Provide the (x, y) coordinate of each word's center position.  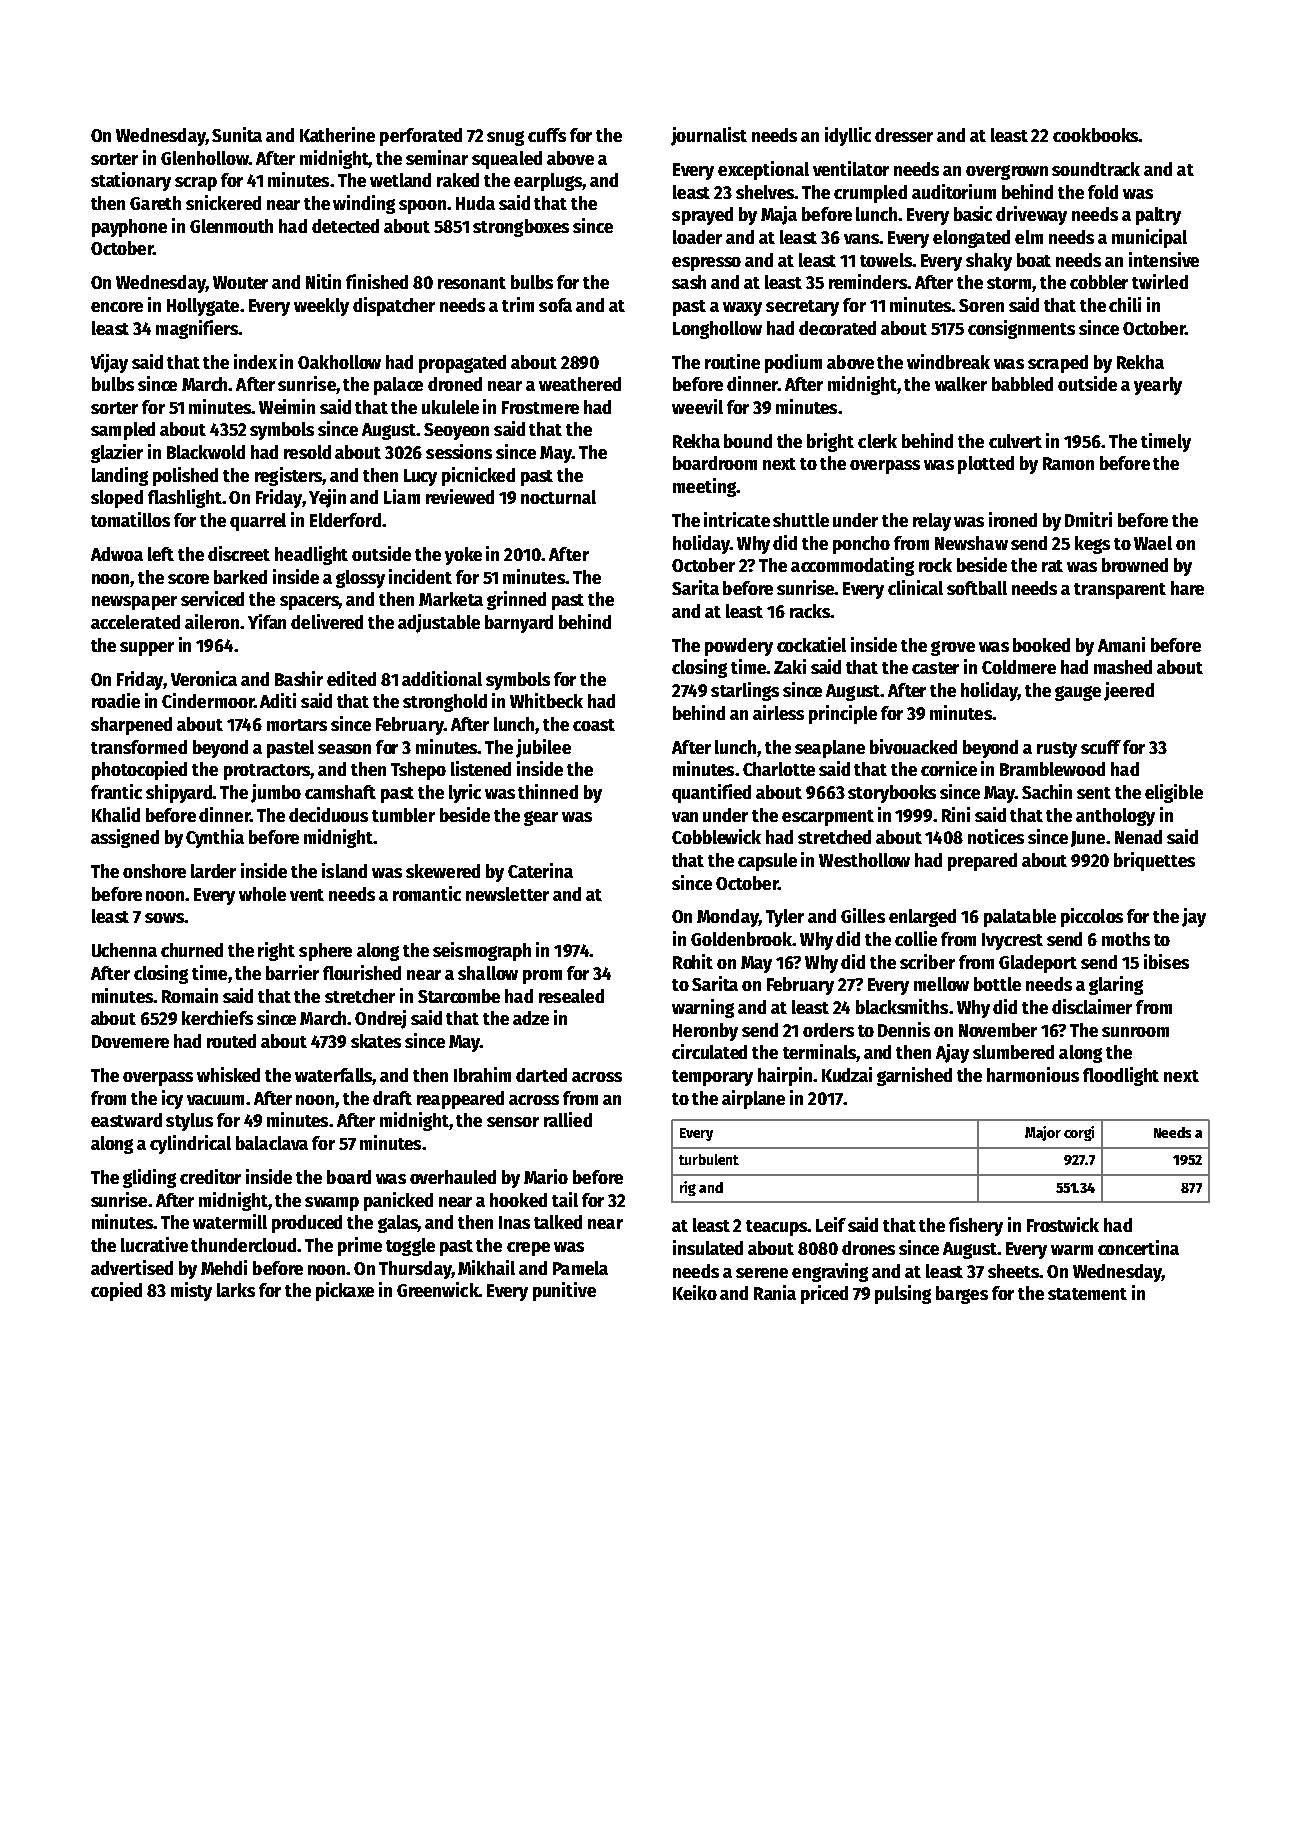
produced (307, 1224)
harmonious (1033, 1074)
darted (541, 1075)
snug (505, 138)
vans (861, 239)
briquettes (1154, 861)
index (255, 361)
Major (1043, 1133)
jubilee (543, 748)
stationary (131, 181)
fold (1103, 192)
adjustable (439, 623)
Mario (546, 1176)
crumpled (870, 194)
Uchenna (124, 950)
